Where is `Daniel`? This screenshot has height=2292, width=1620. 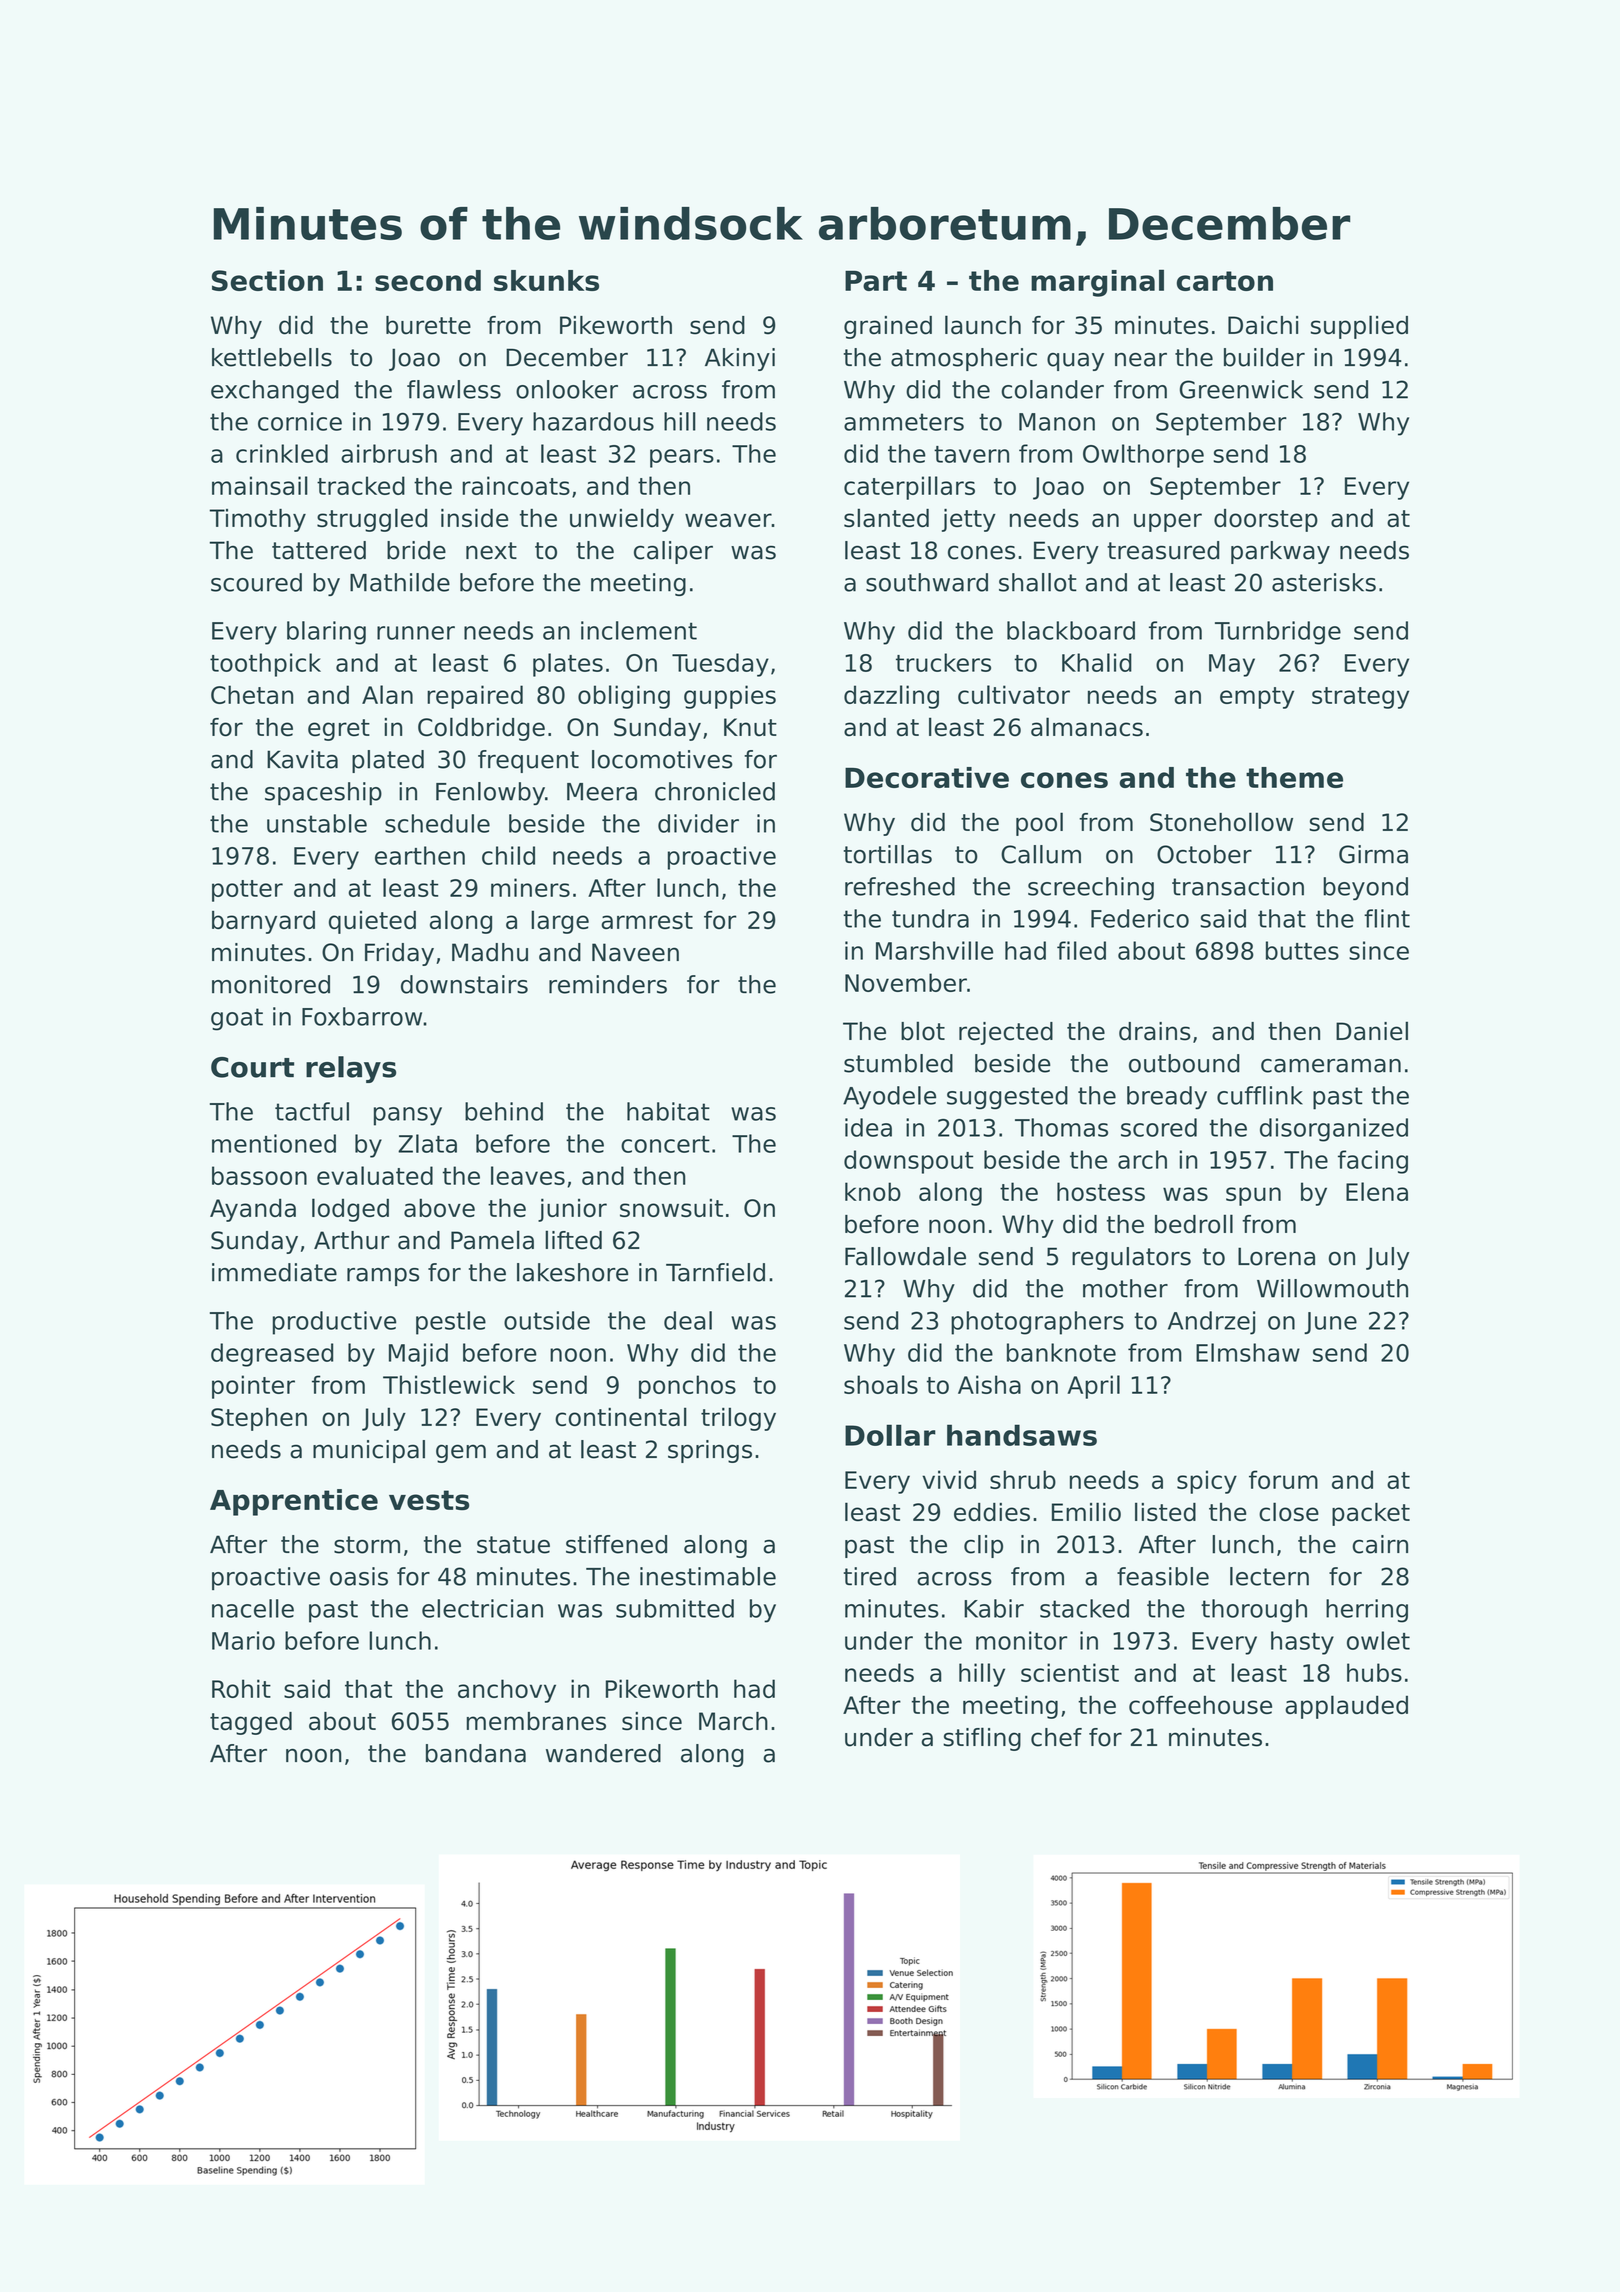
Daniel is located at coordinates (1372, 1031).
